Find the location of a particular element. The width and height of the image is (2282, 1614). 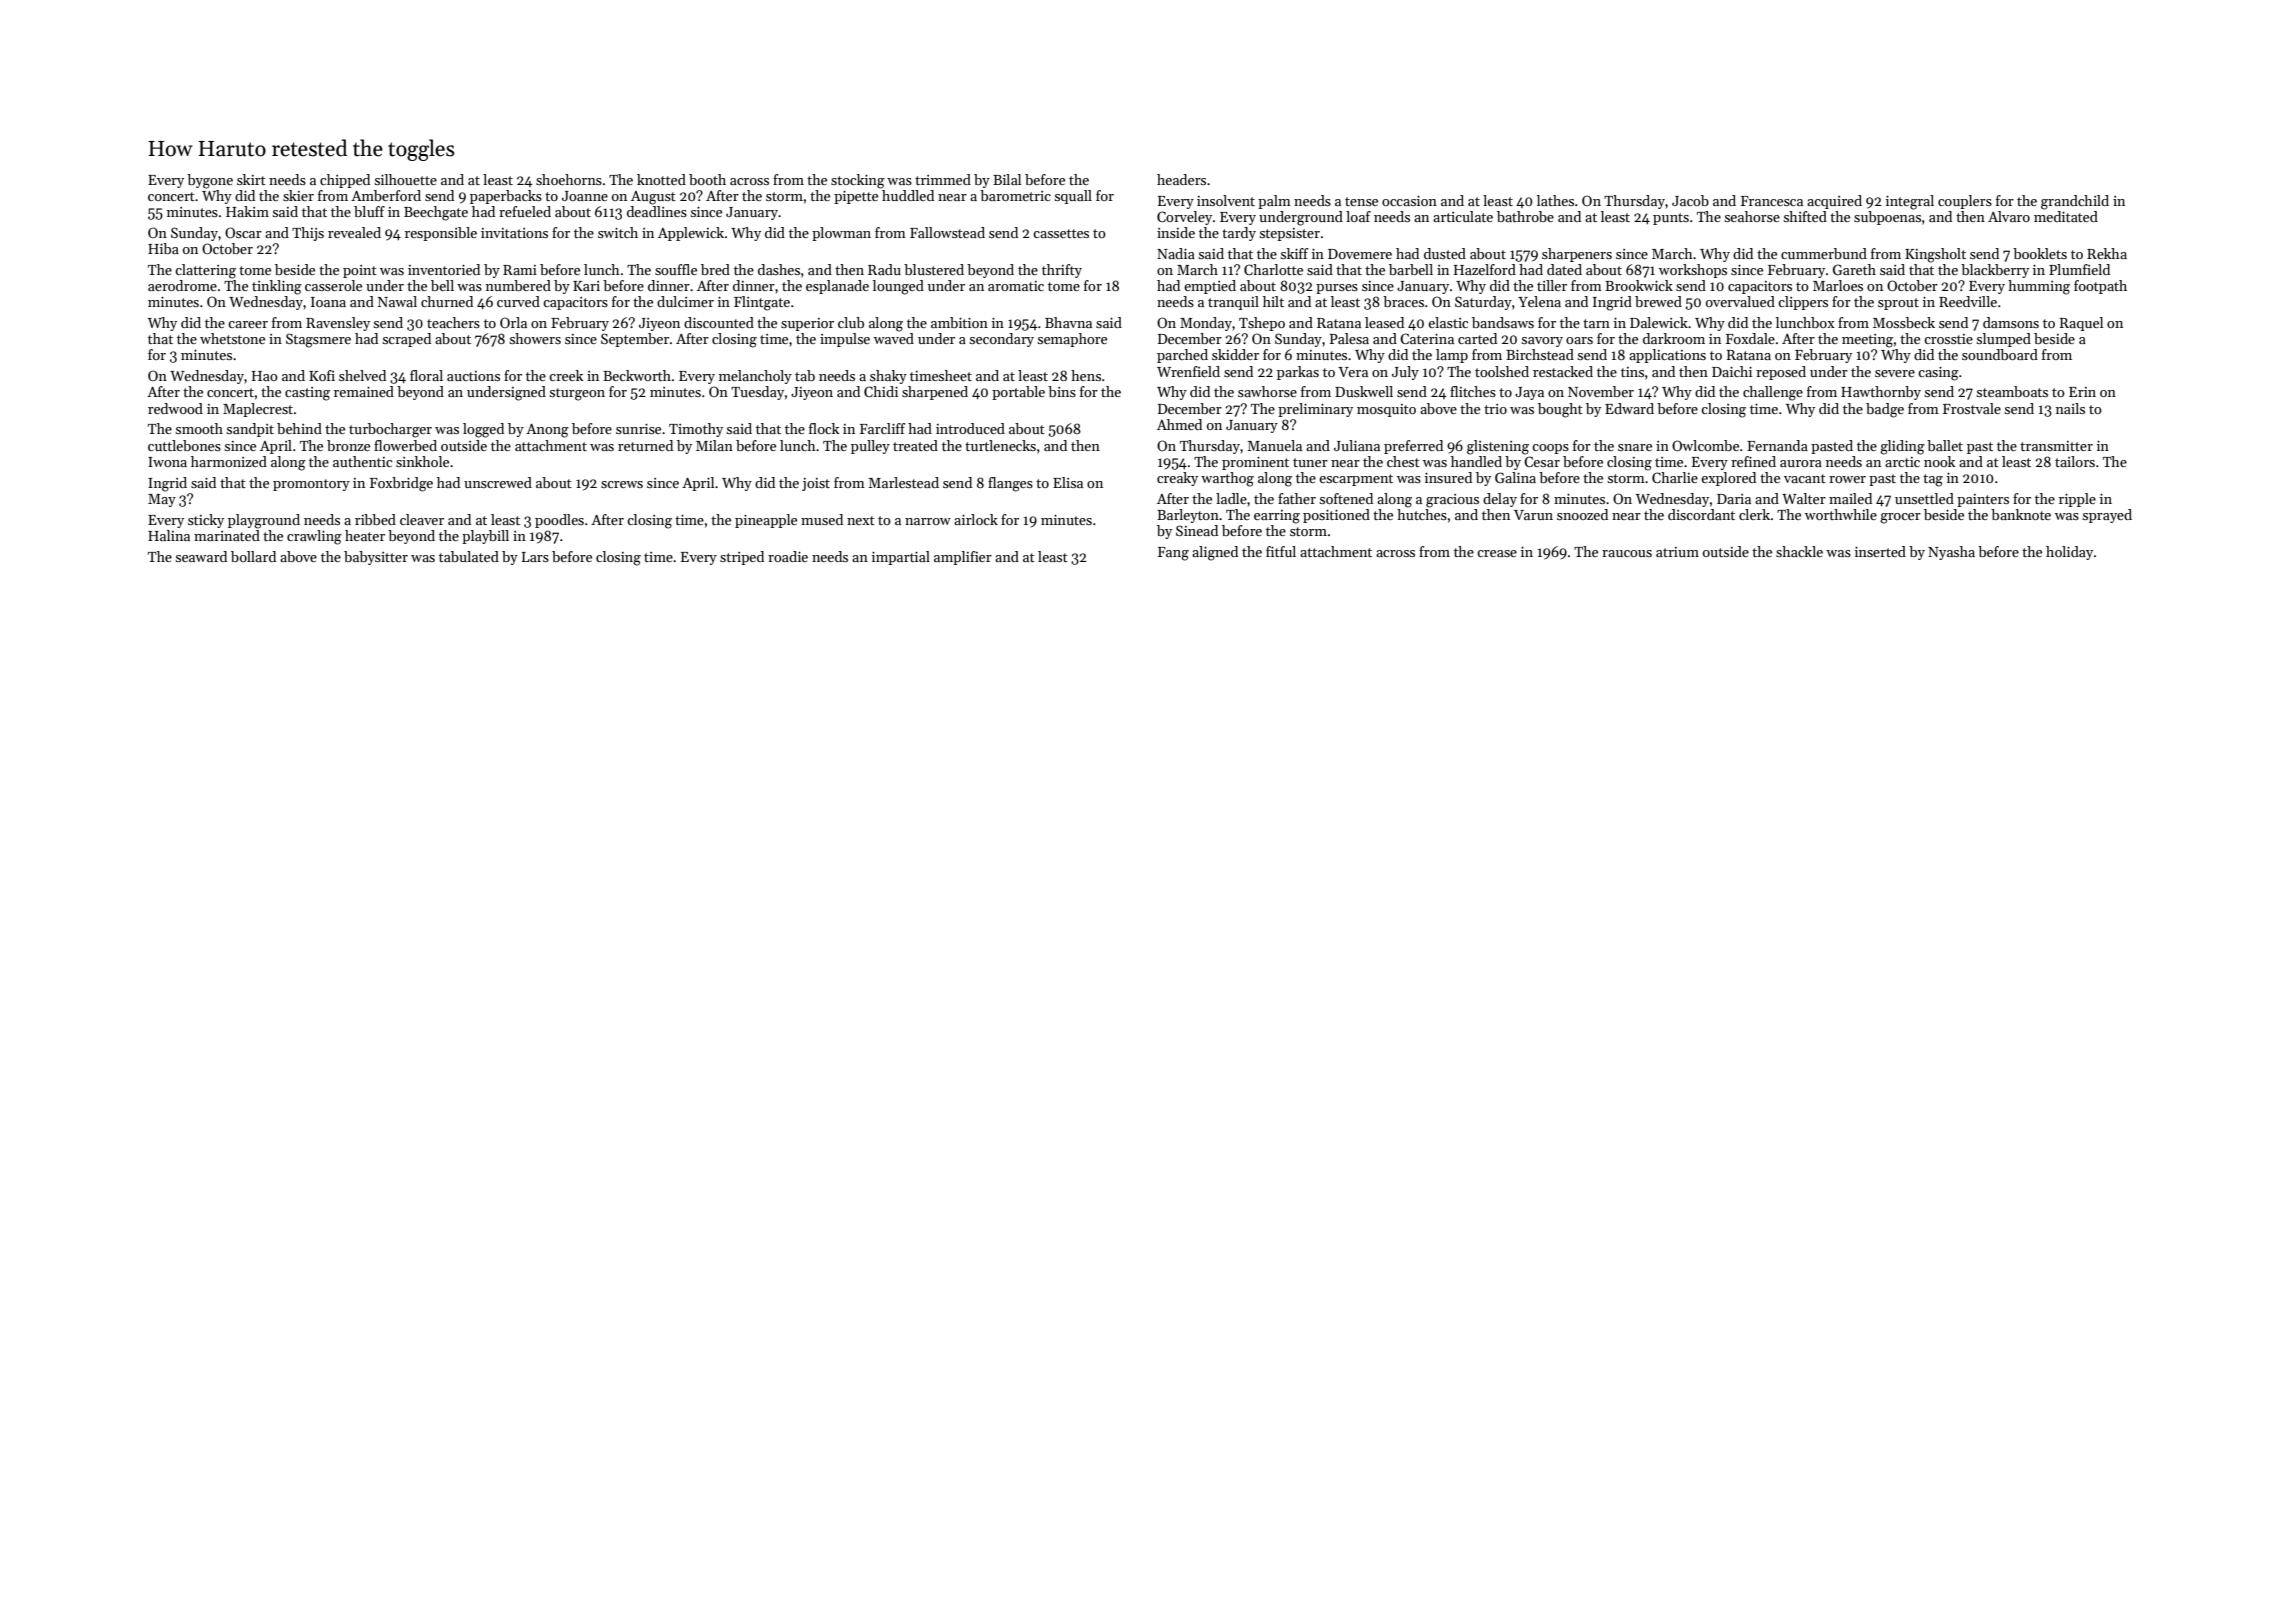

discounted is located at coordinates (719, 322).
